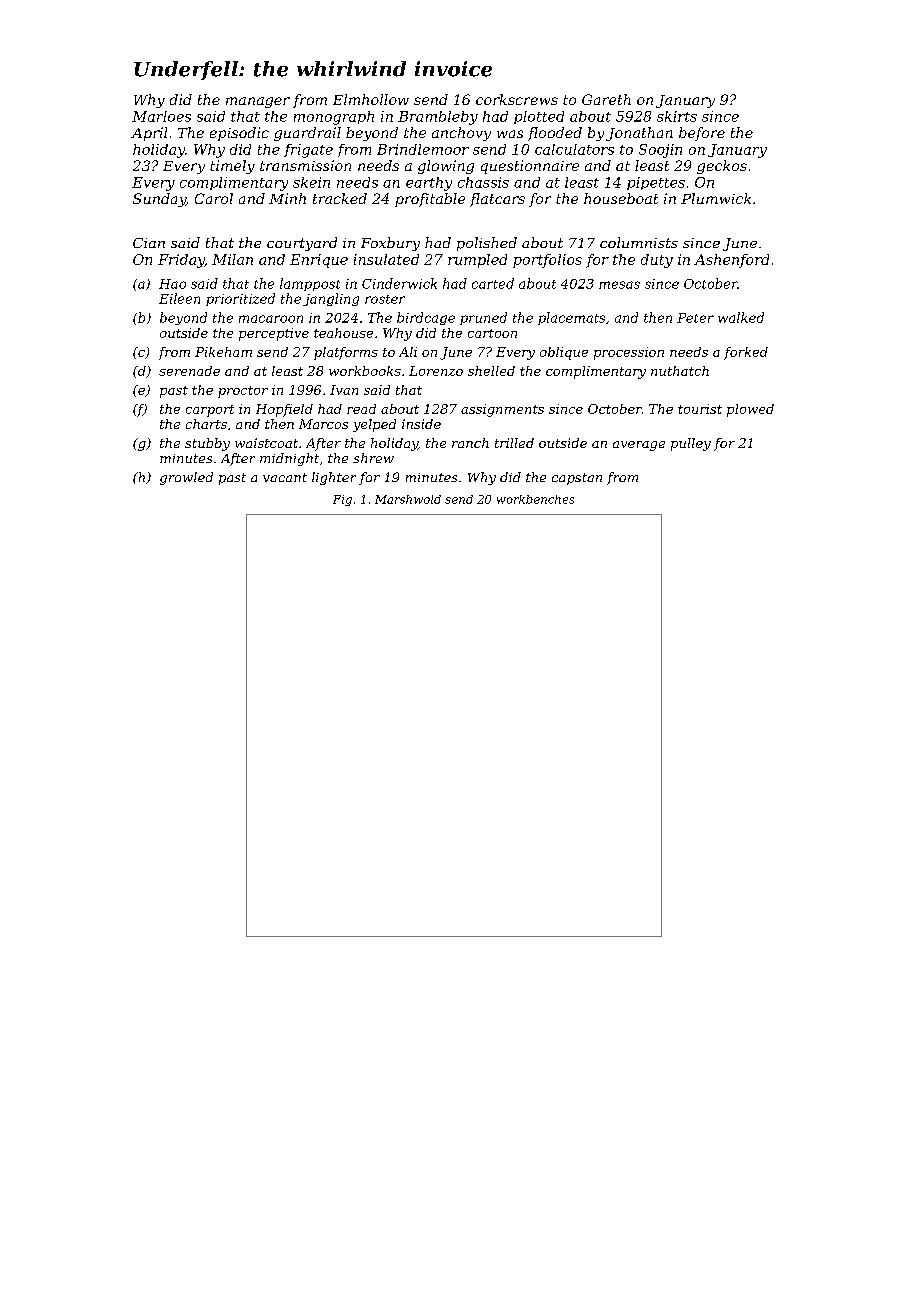 The image size is (908, 1316). I want to click on Minh, so click(287, 198).
